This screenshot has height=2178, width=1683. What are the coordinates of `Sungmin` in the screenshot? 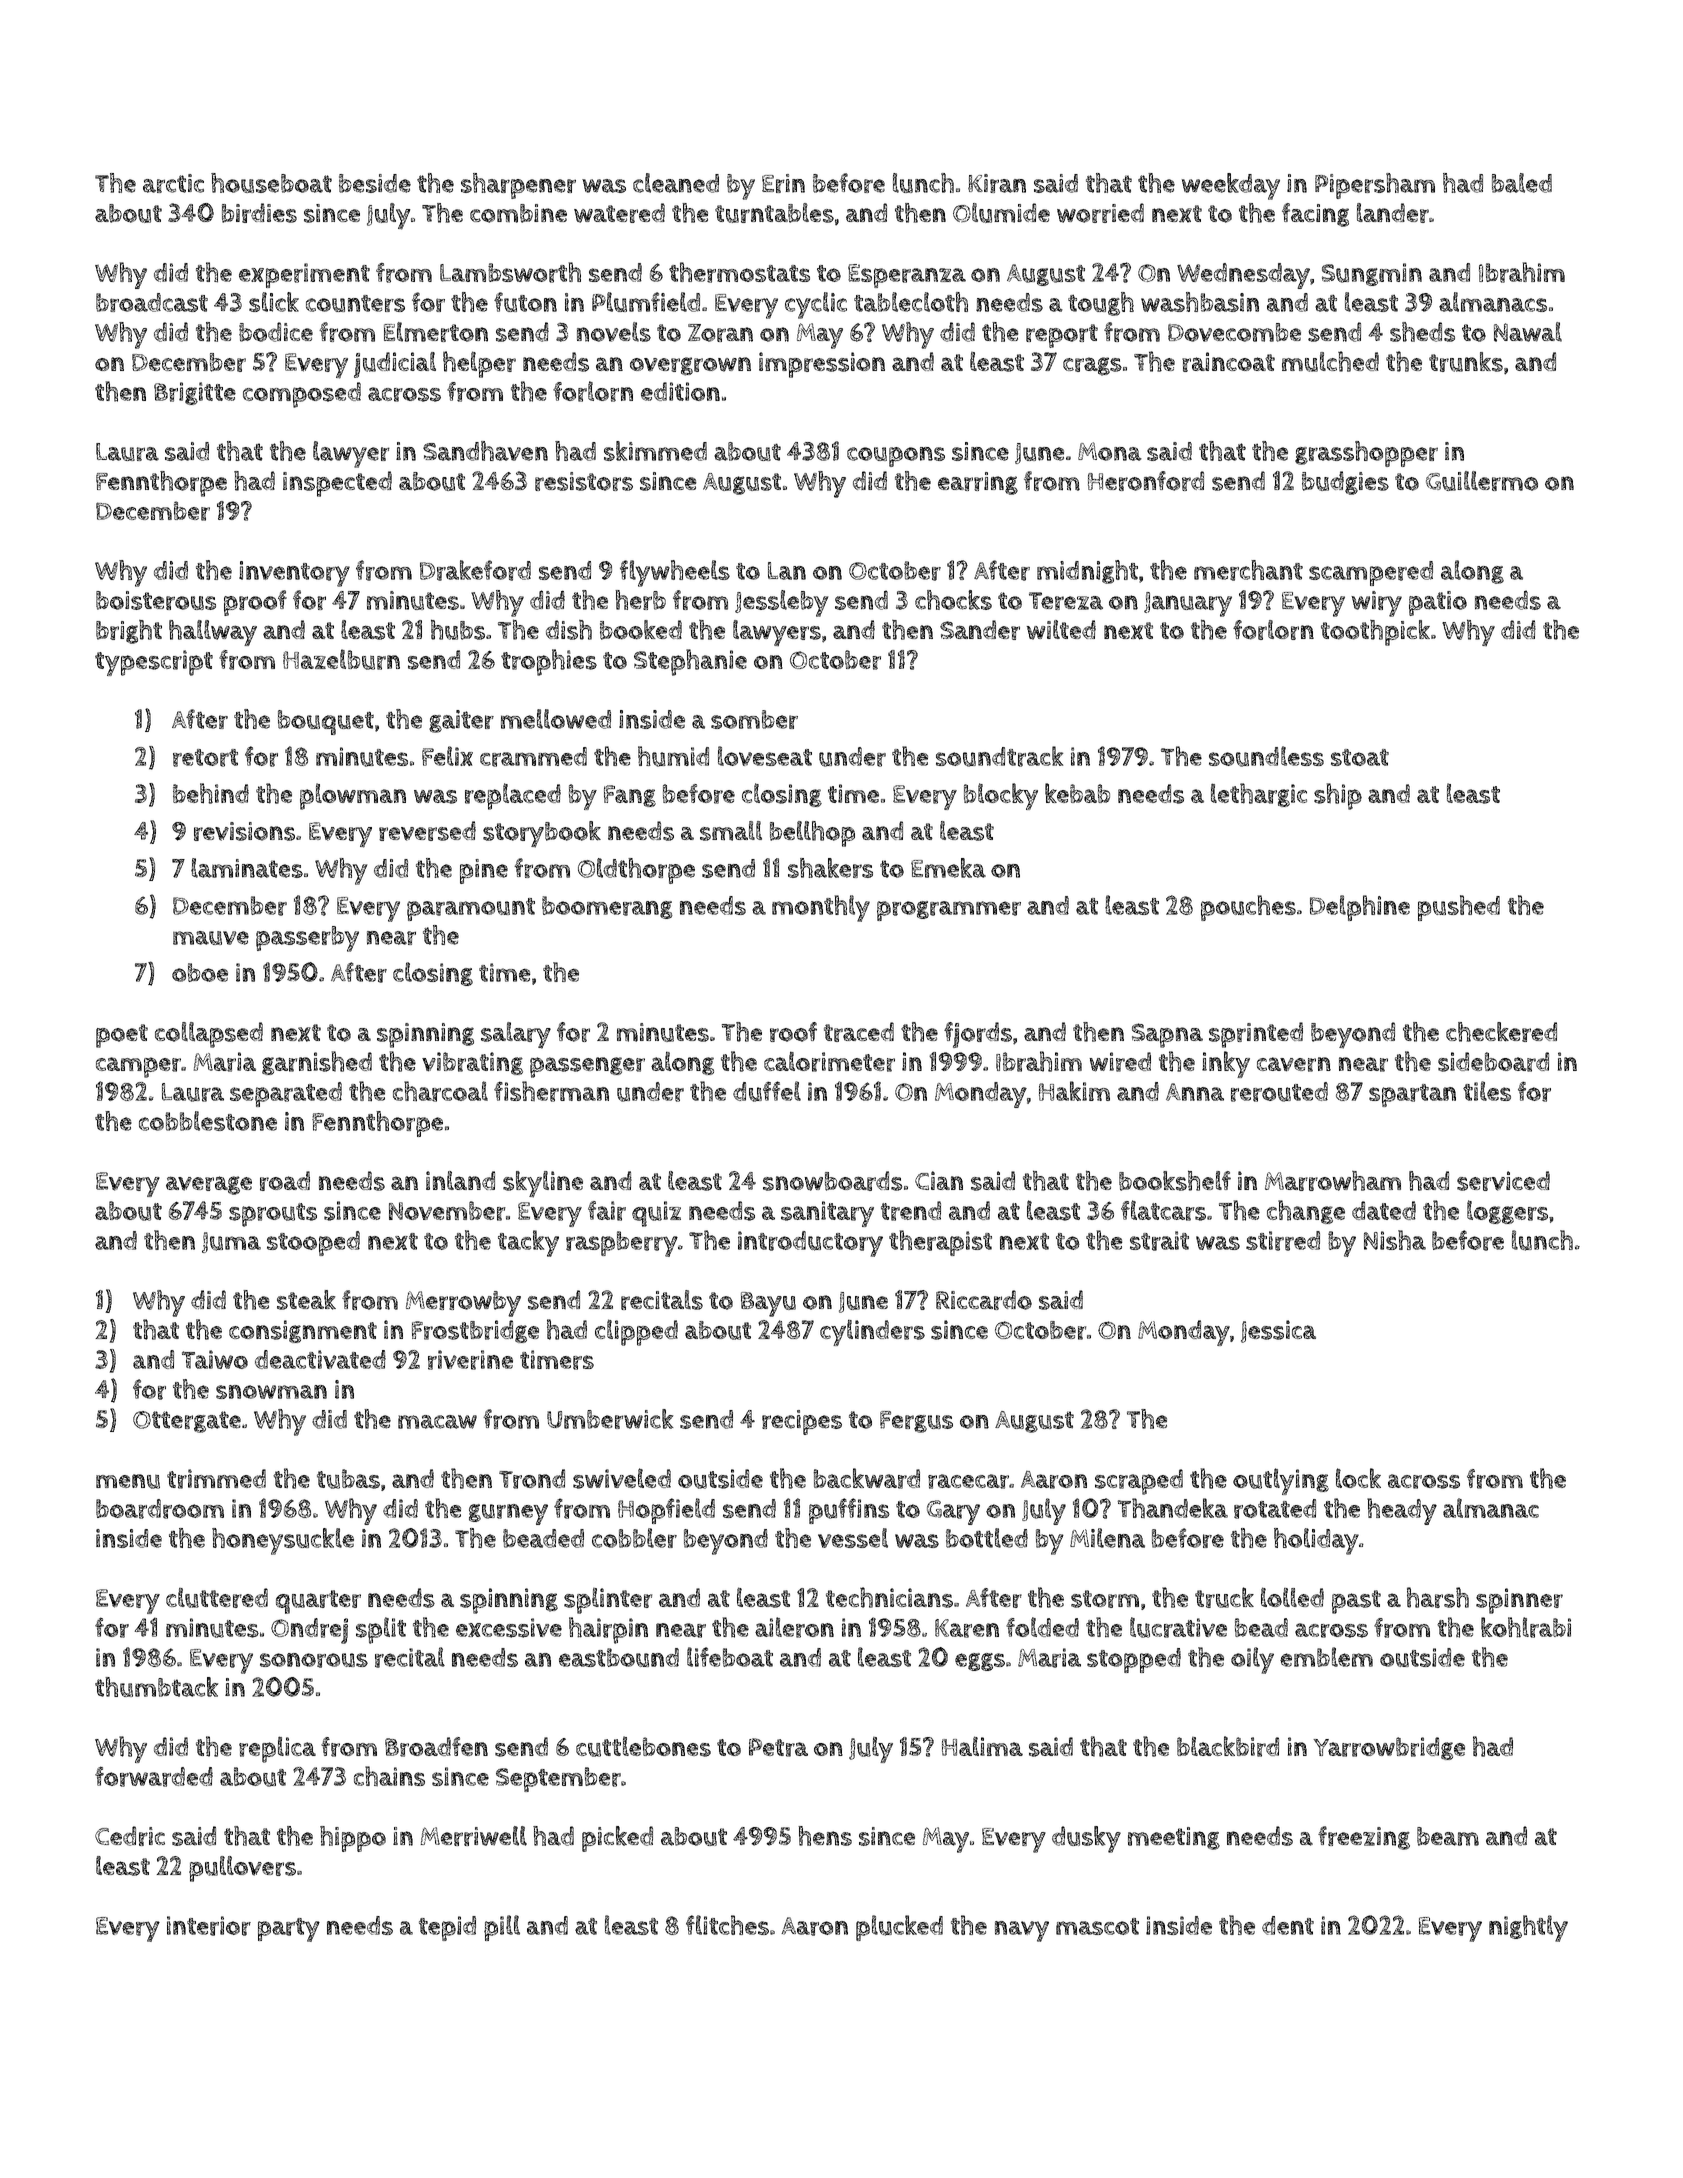 It's located at (1372, 274).
